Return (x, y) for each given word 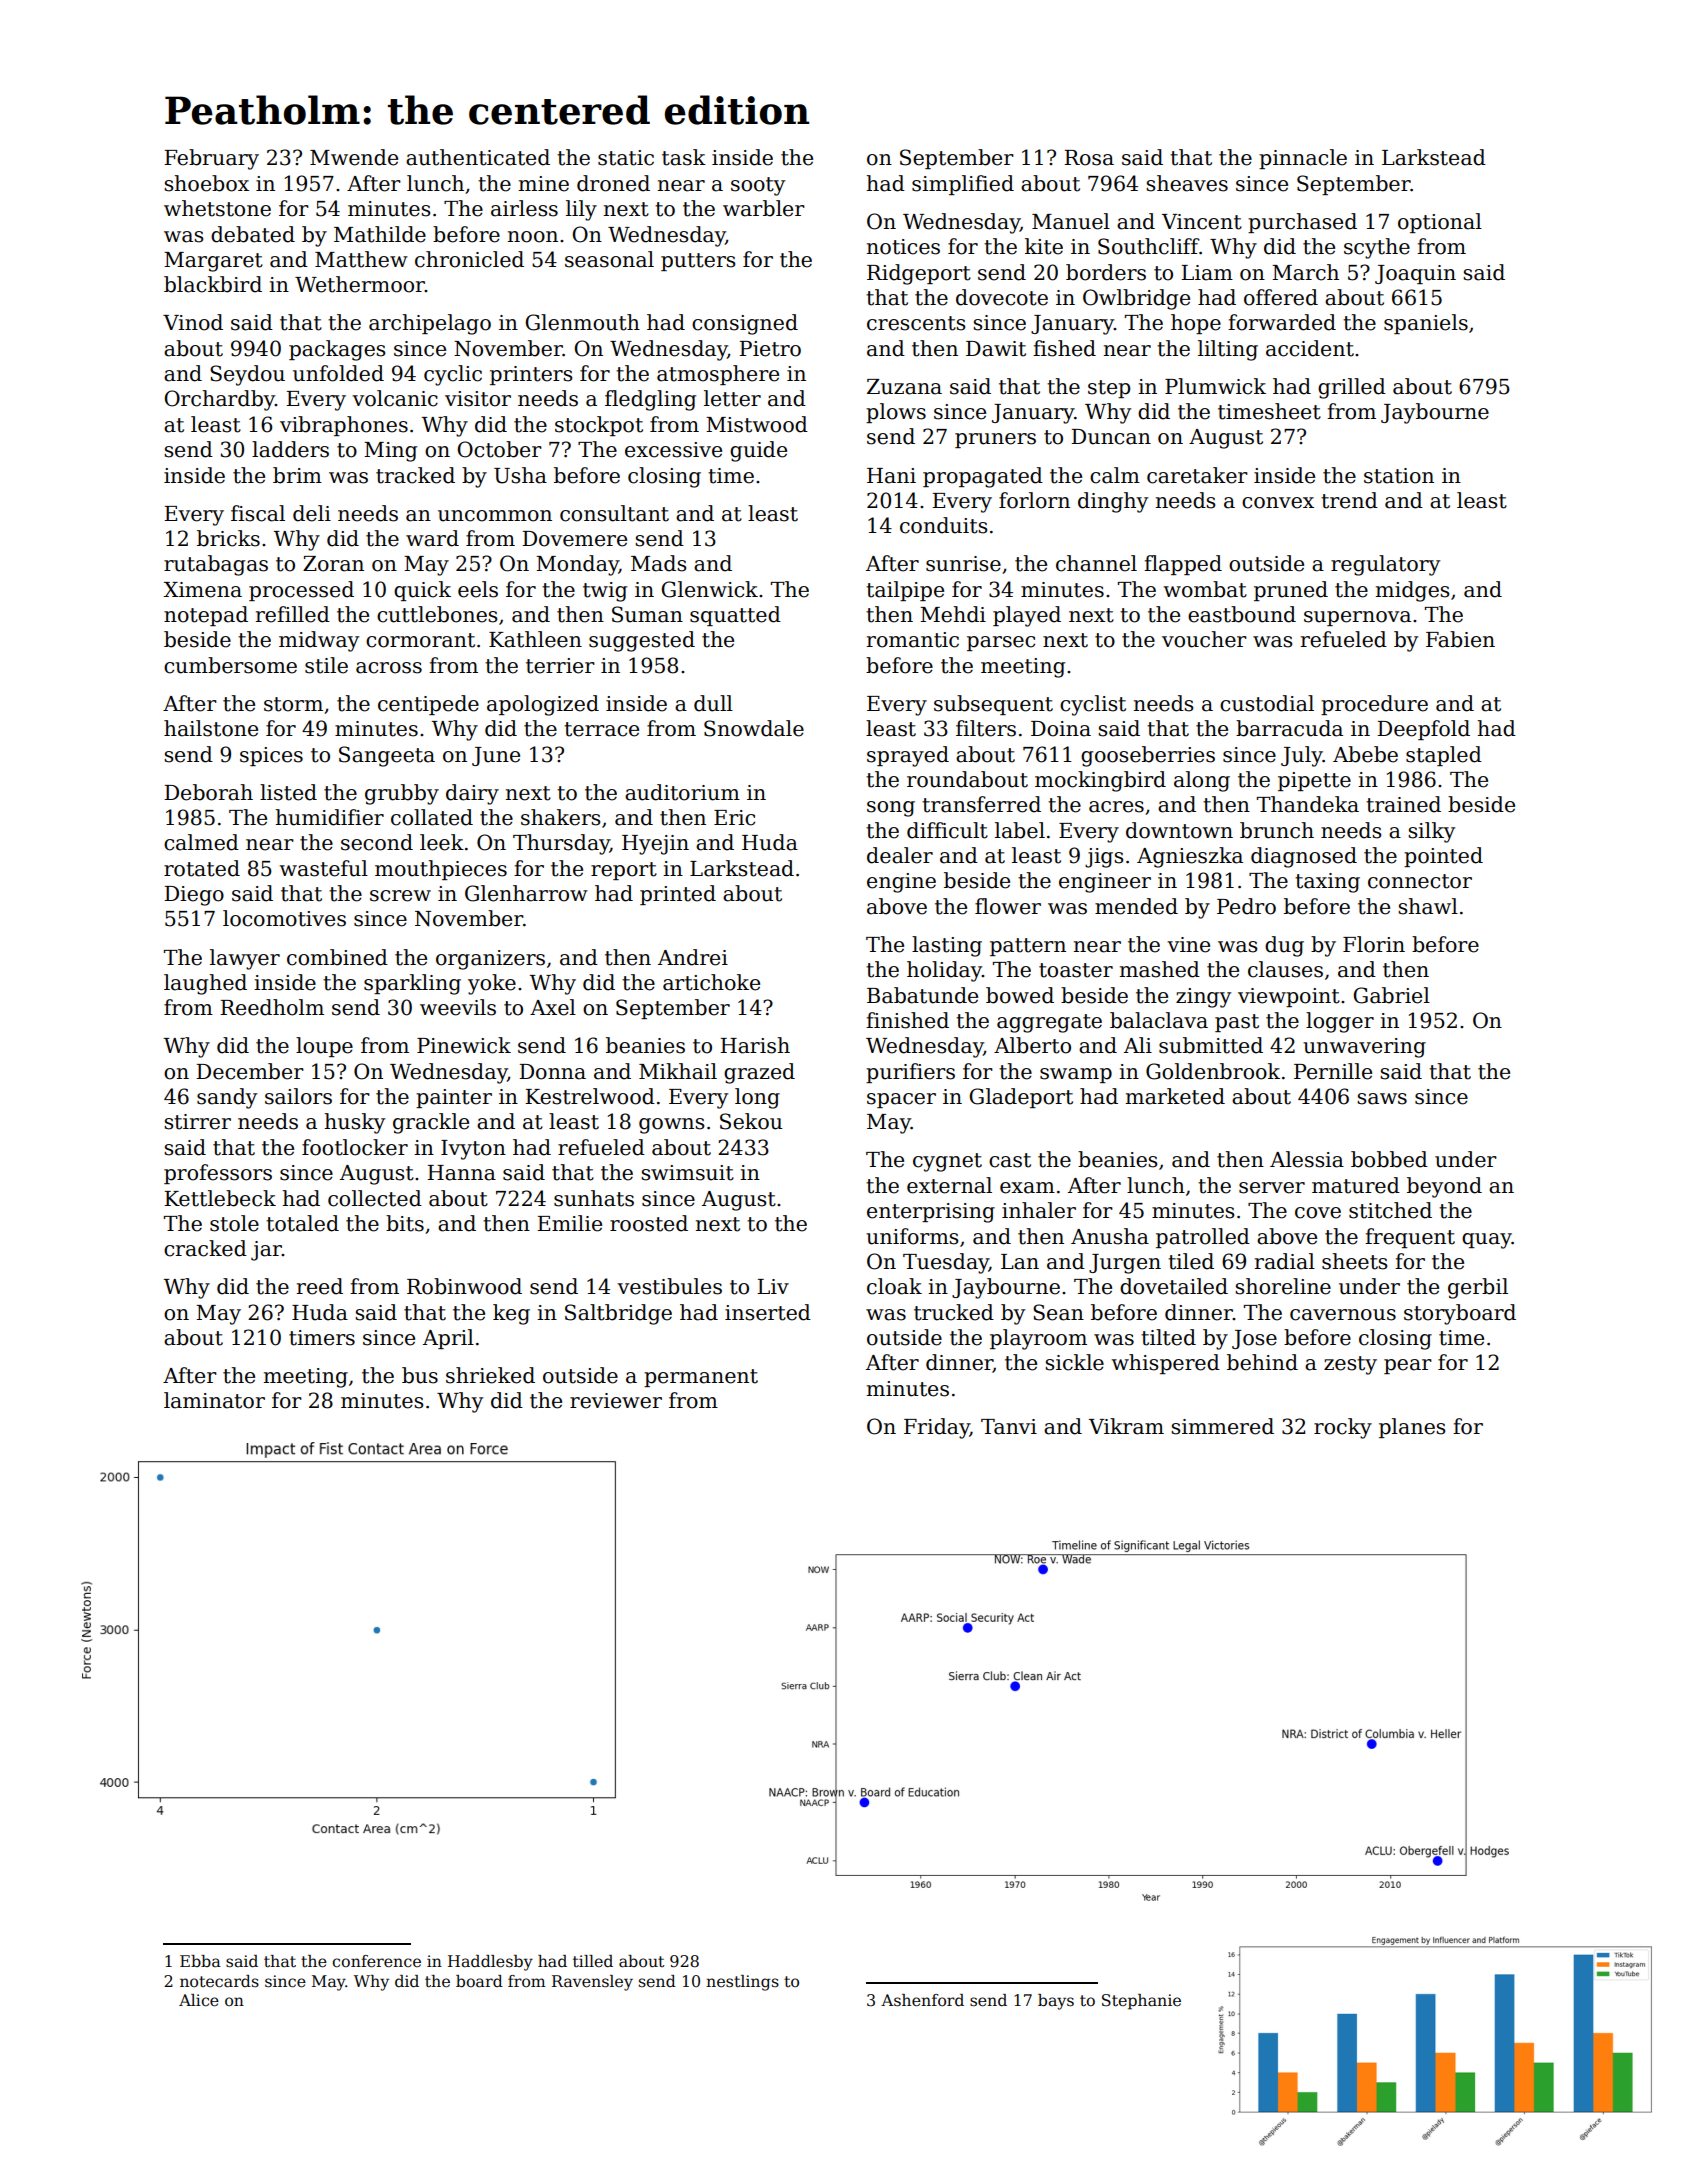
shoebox (206, 183)
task (684, 157)
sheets (1354, 1261)
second (377, 842)
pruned (1291, 591)
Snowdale (754, 728)
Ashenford (922, 2000)
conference (376, 1961)
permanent (701, 1378)
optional (1440, 223)
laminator (214, 1400)
